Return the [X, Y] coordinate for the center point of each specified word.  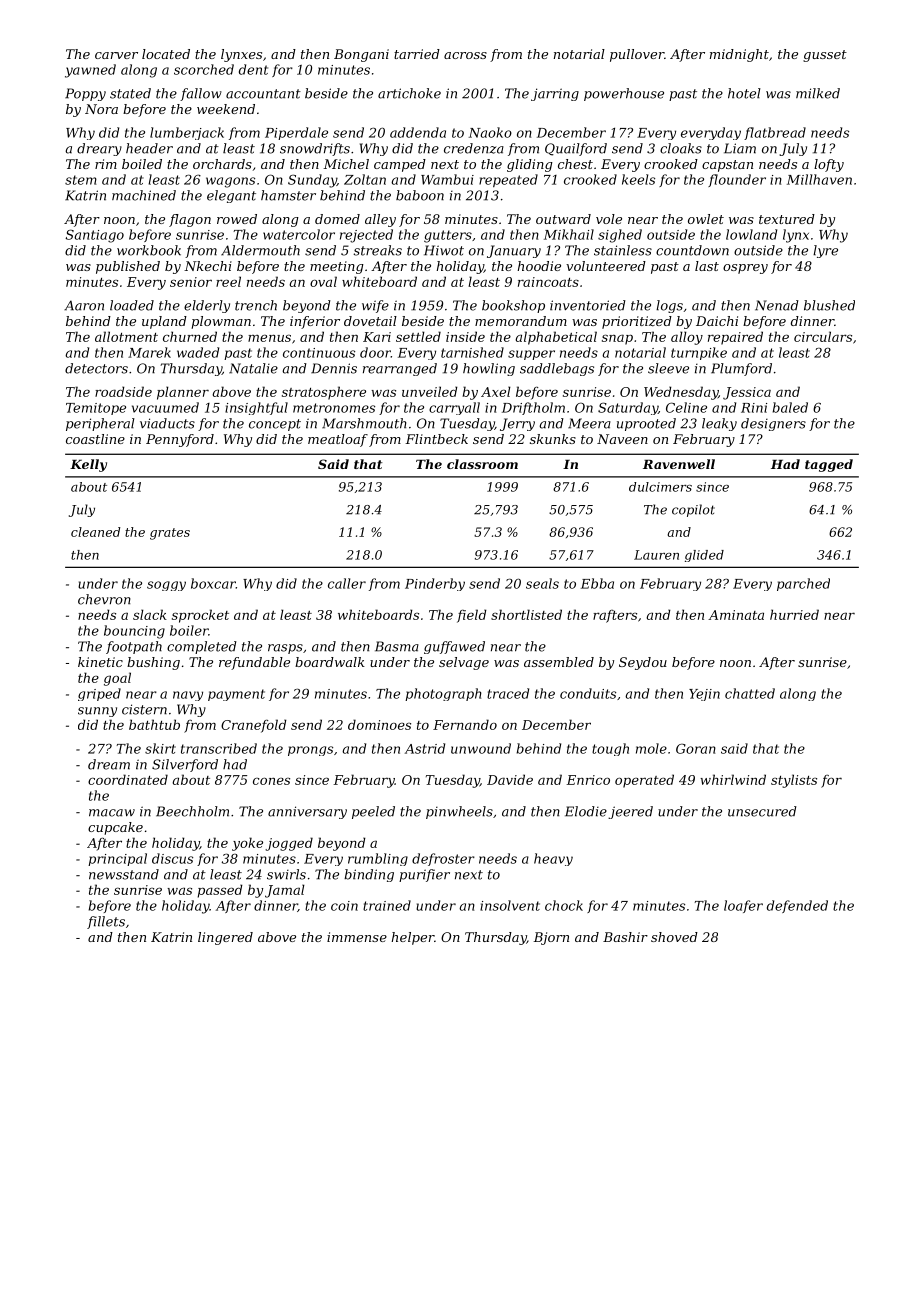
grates [170, 534]
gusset [825, 56]
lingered [225, 938]
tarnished [472, 352]
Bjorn [551, 938]
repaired [735, 338]
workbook [149, 250]
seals [542, 583]
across [465, 55]
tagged [829, 465]
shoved [674, 937]
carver [116, 55]
